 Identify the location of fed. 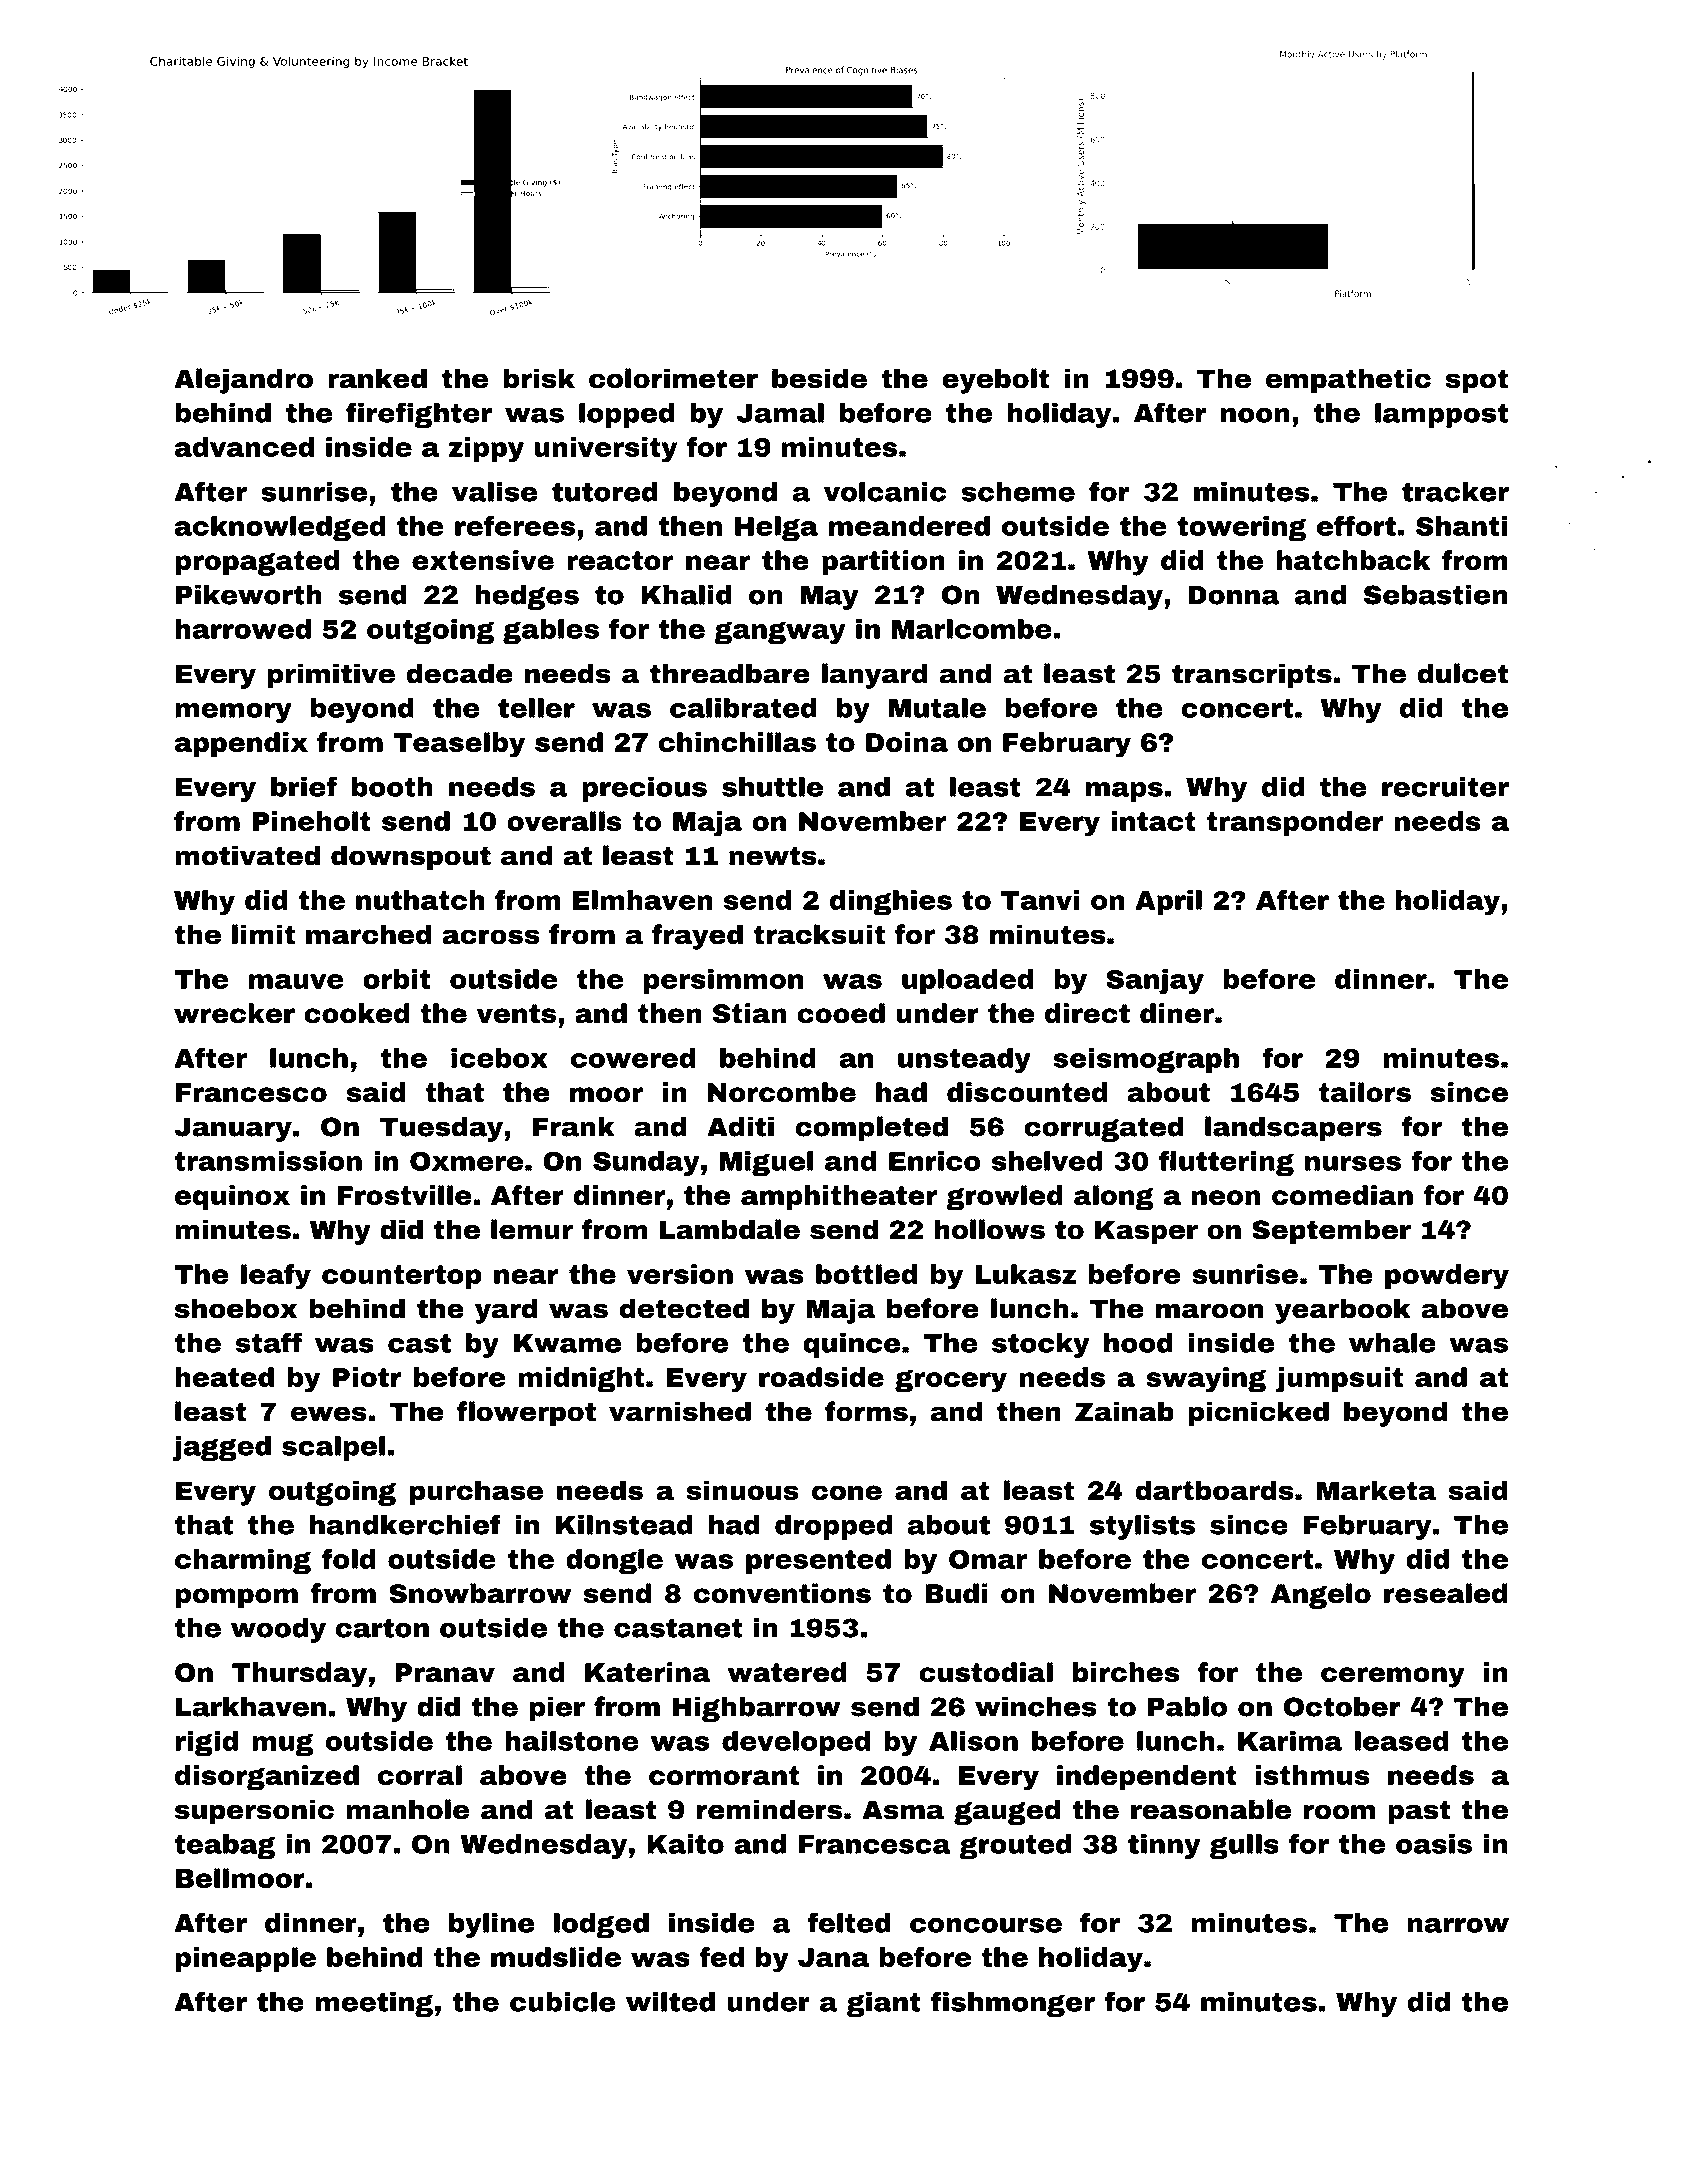
(721, 1957).
